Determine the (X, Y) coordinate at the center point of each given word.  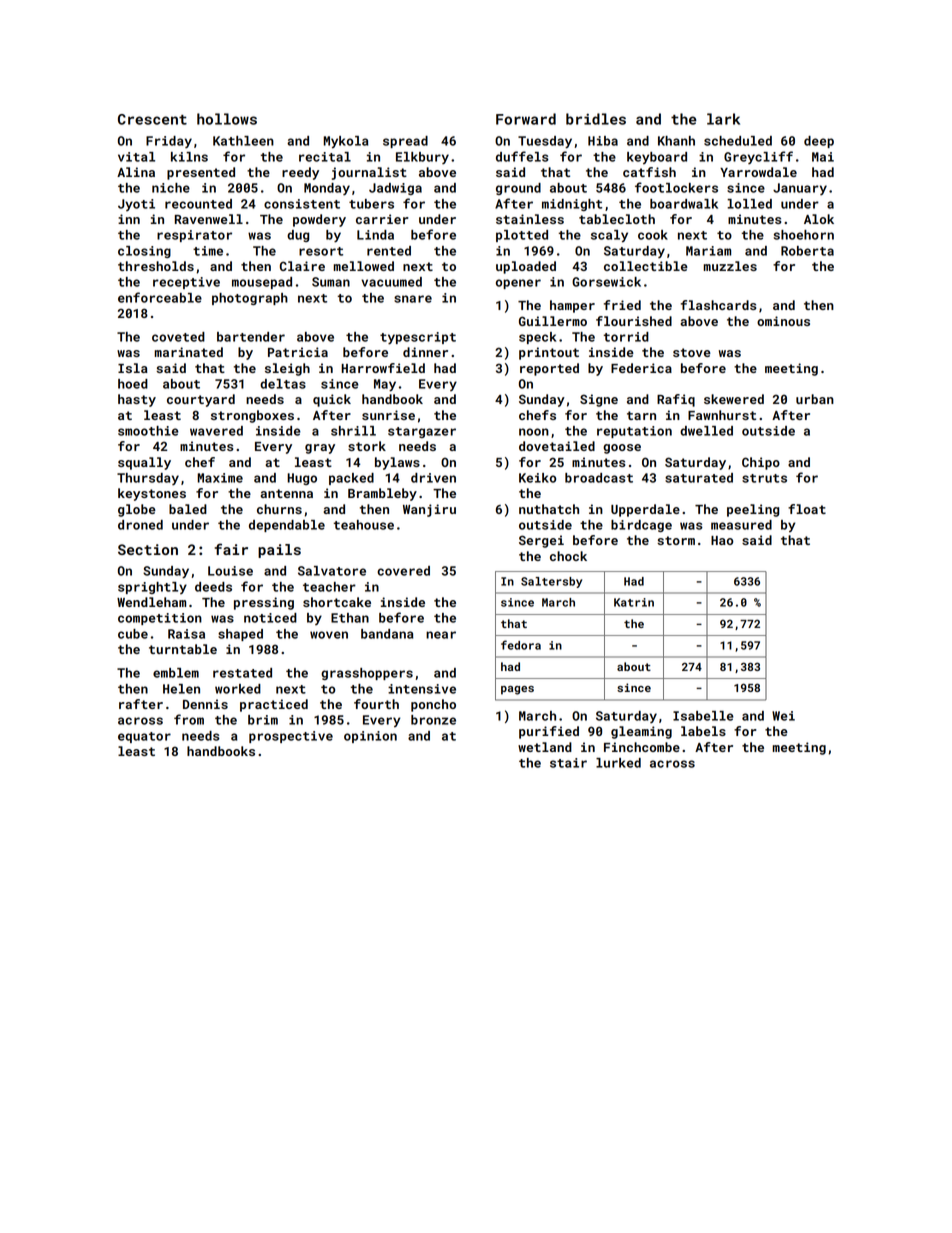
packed (351, 479)
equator (144, 737)
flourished (634, 321)
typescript (418, 338)
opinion (370, 737)
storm (676, 540)
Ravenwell (209, 219)
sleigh (287, 369)
